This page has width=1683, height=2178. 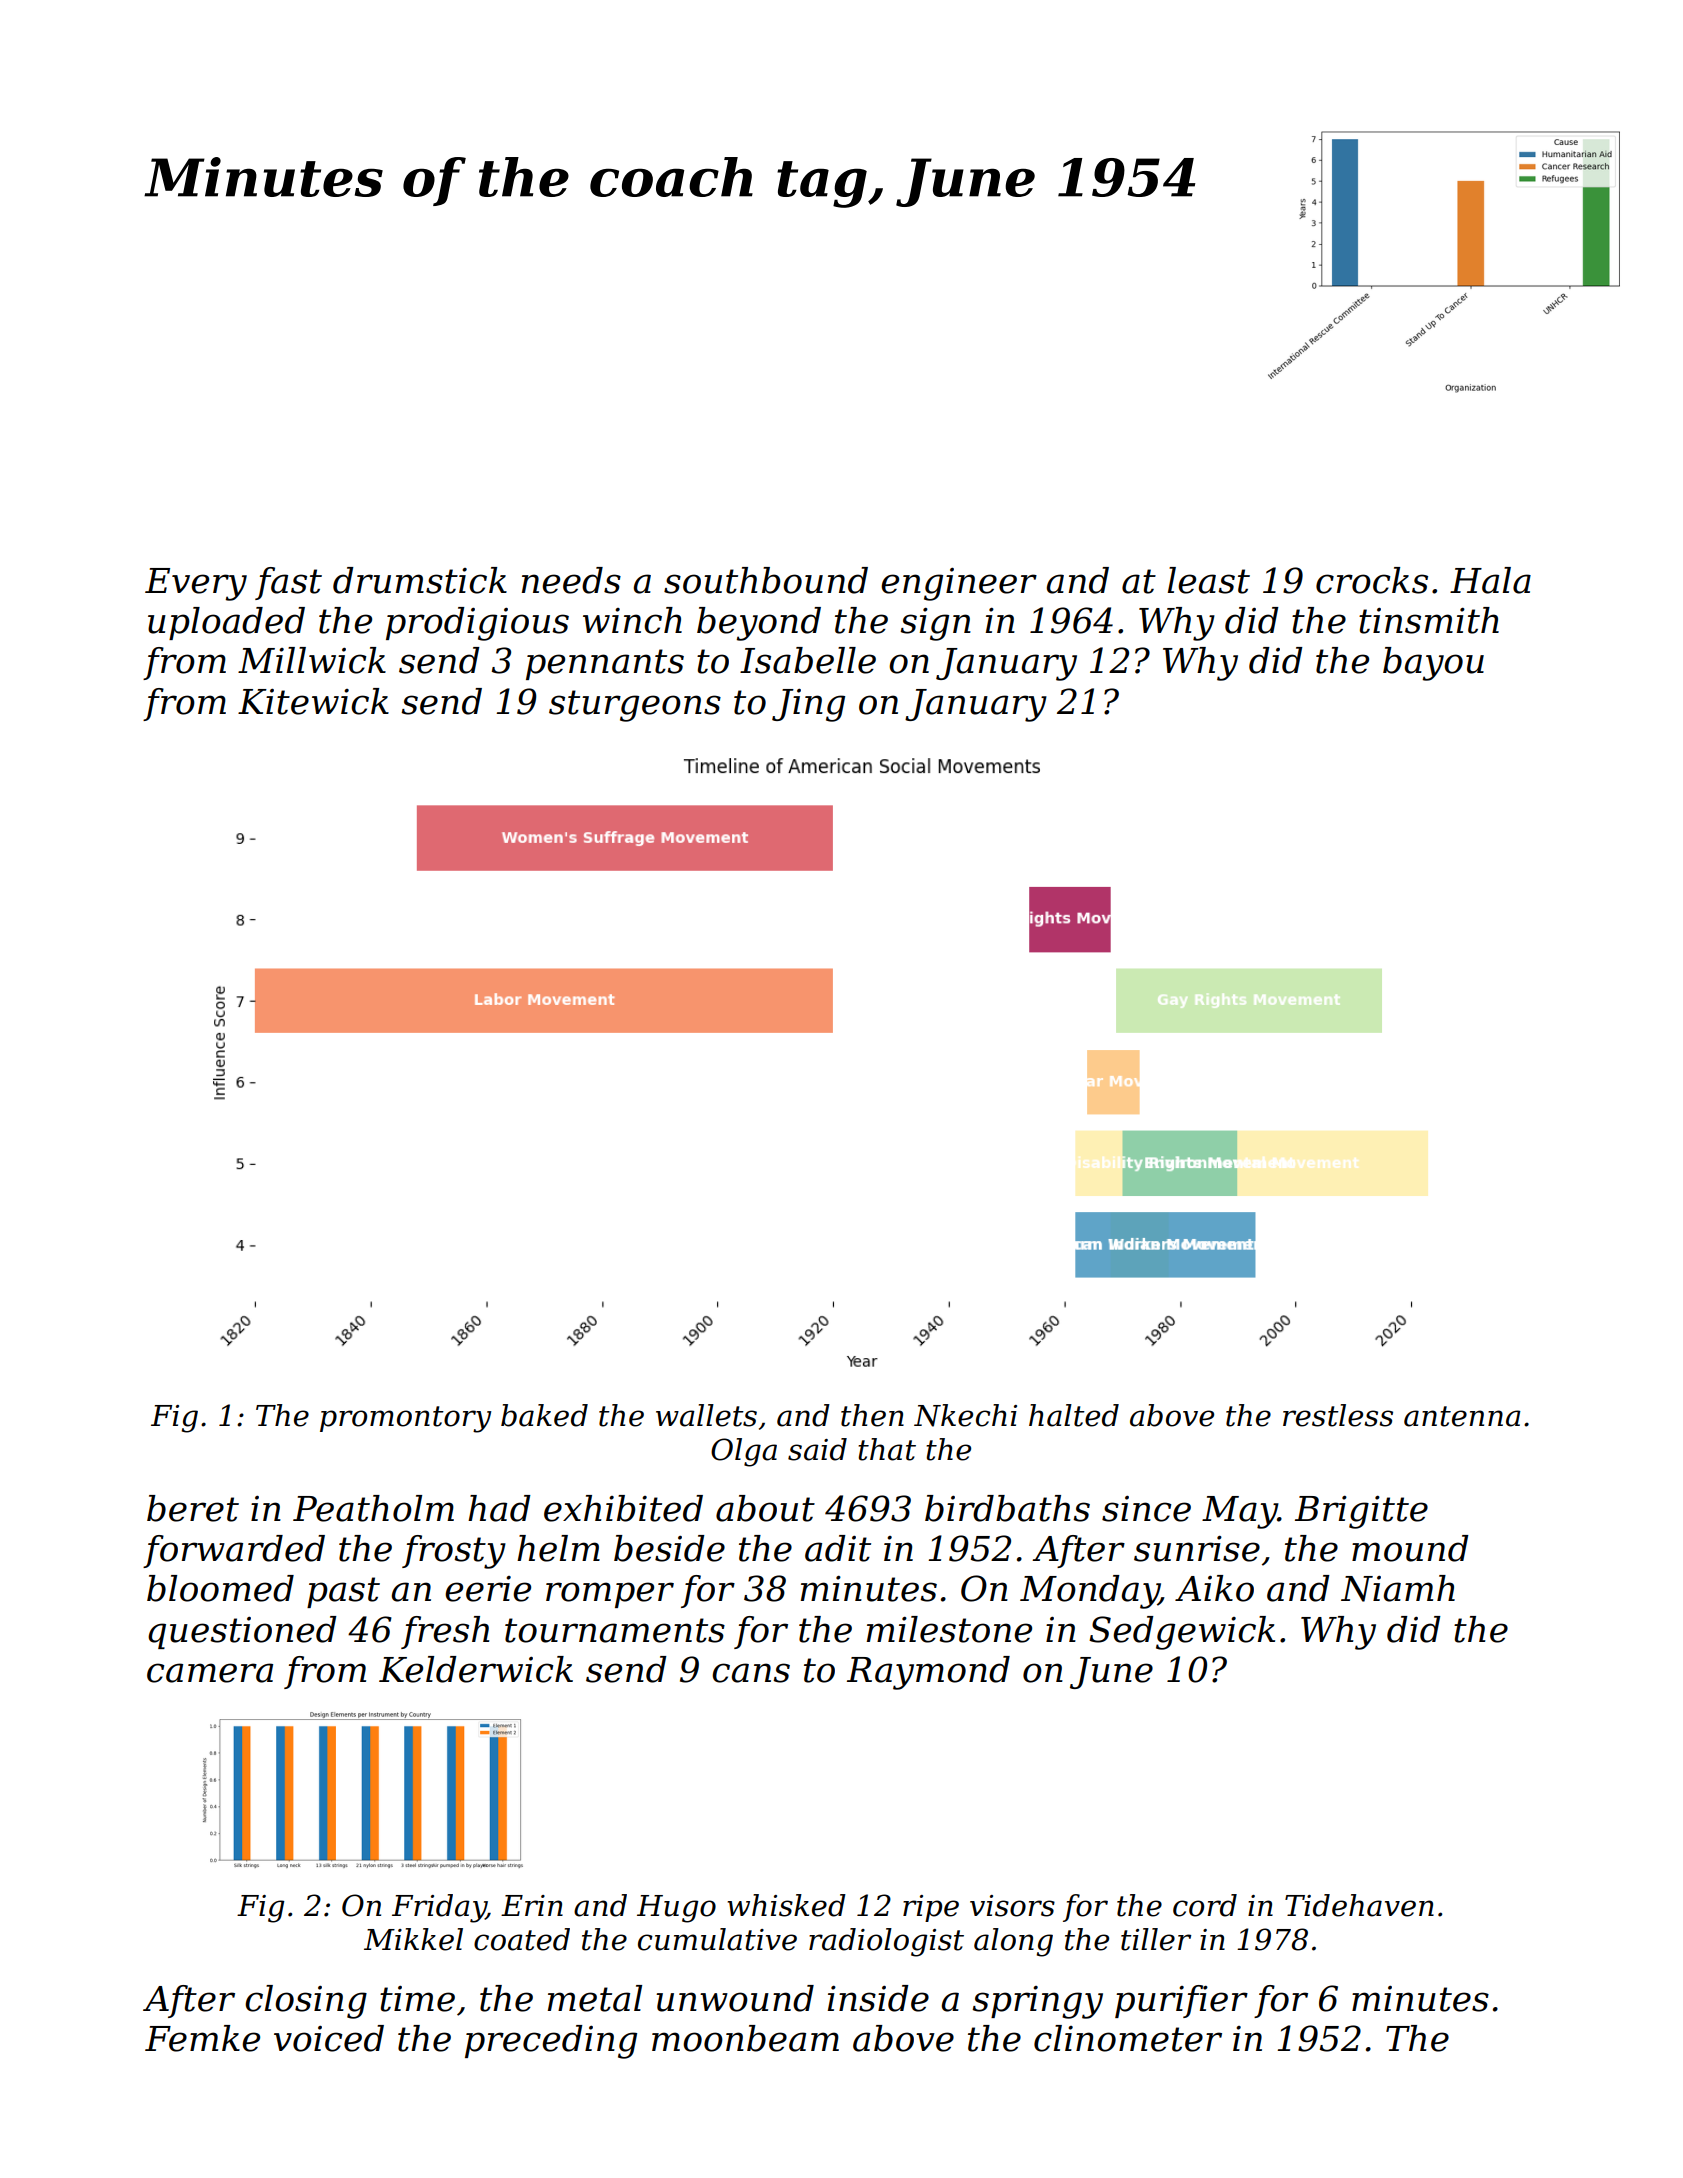 What do you see at coordinates (1462, 1416) in the page?
I see `antenna` at bounding box center [1462, 1416].
